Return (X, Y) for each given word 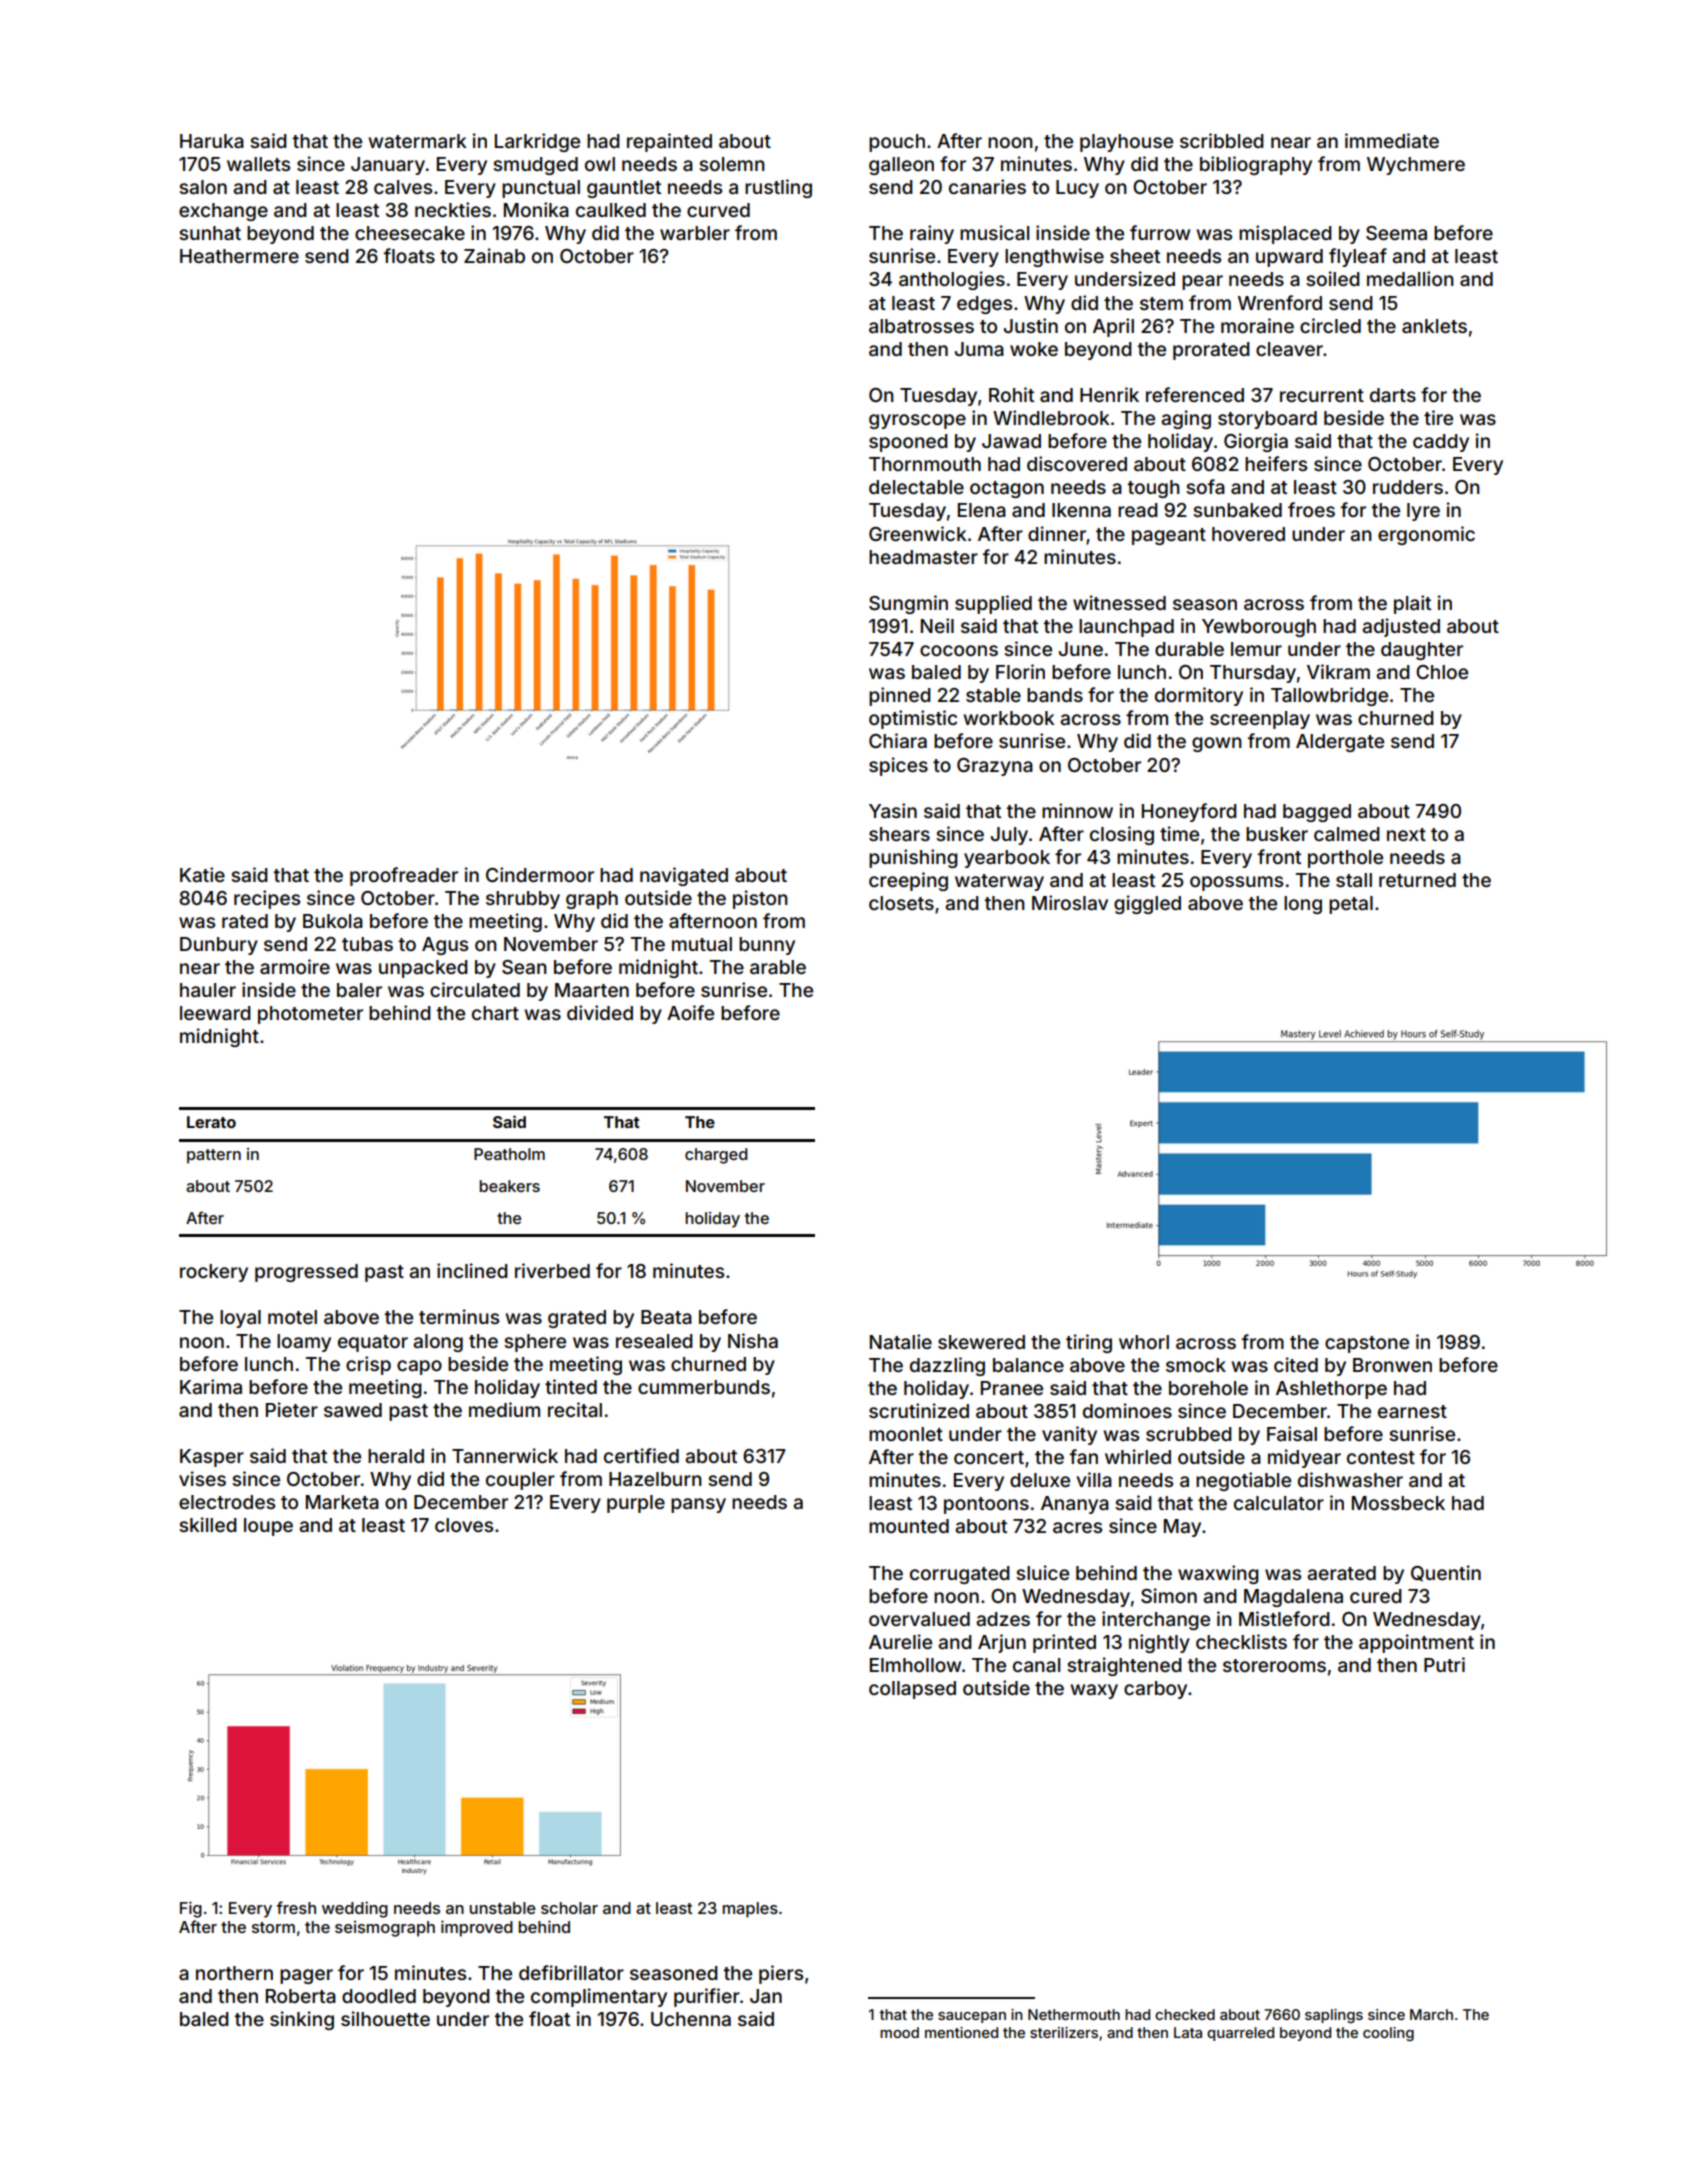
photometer (310, 1015)
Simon (1169, 1596)
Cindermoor (540, 874)
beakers (509, 1186)
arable (778, 967)
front (1279, 856)
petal (1351, 905)
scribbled (1222, 140)
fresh (296, 1907)
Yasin (893, 810)
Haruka (212, 141)
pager (306, 1976)
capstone (1367, 1344)
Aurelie (900, 1641)
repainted (669, 142)
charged (716, 1156)
